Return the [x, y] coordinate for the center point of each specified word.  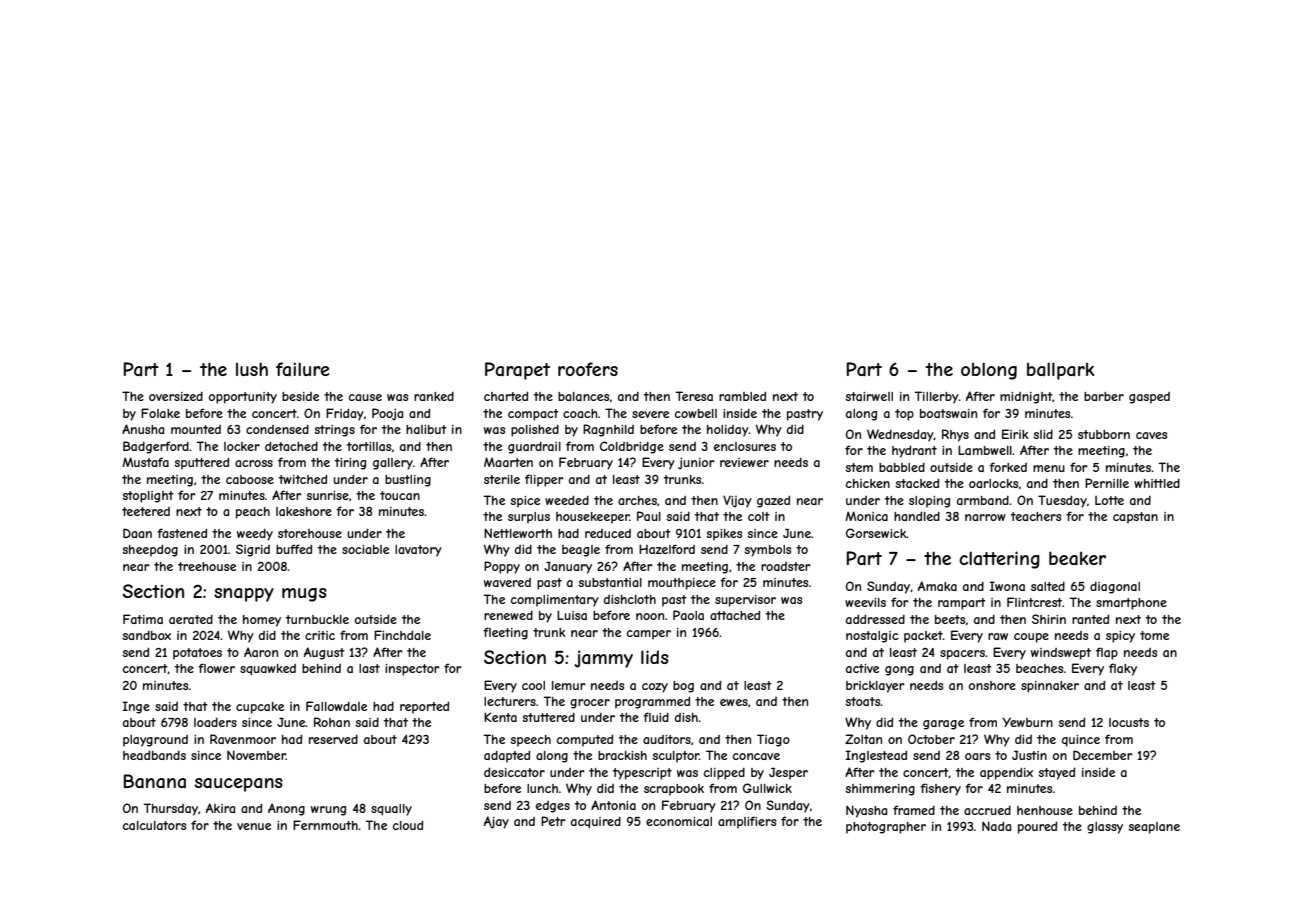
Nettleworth [518, 533]
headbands [154, 755]
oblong [989, 371]
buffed [294, 549]
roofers [588, 369]
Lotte [1109, 500]
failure [303, 369]
